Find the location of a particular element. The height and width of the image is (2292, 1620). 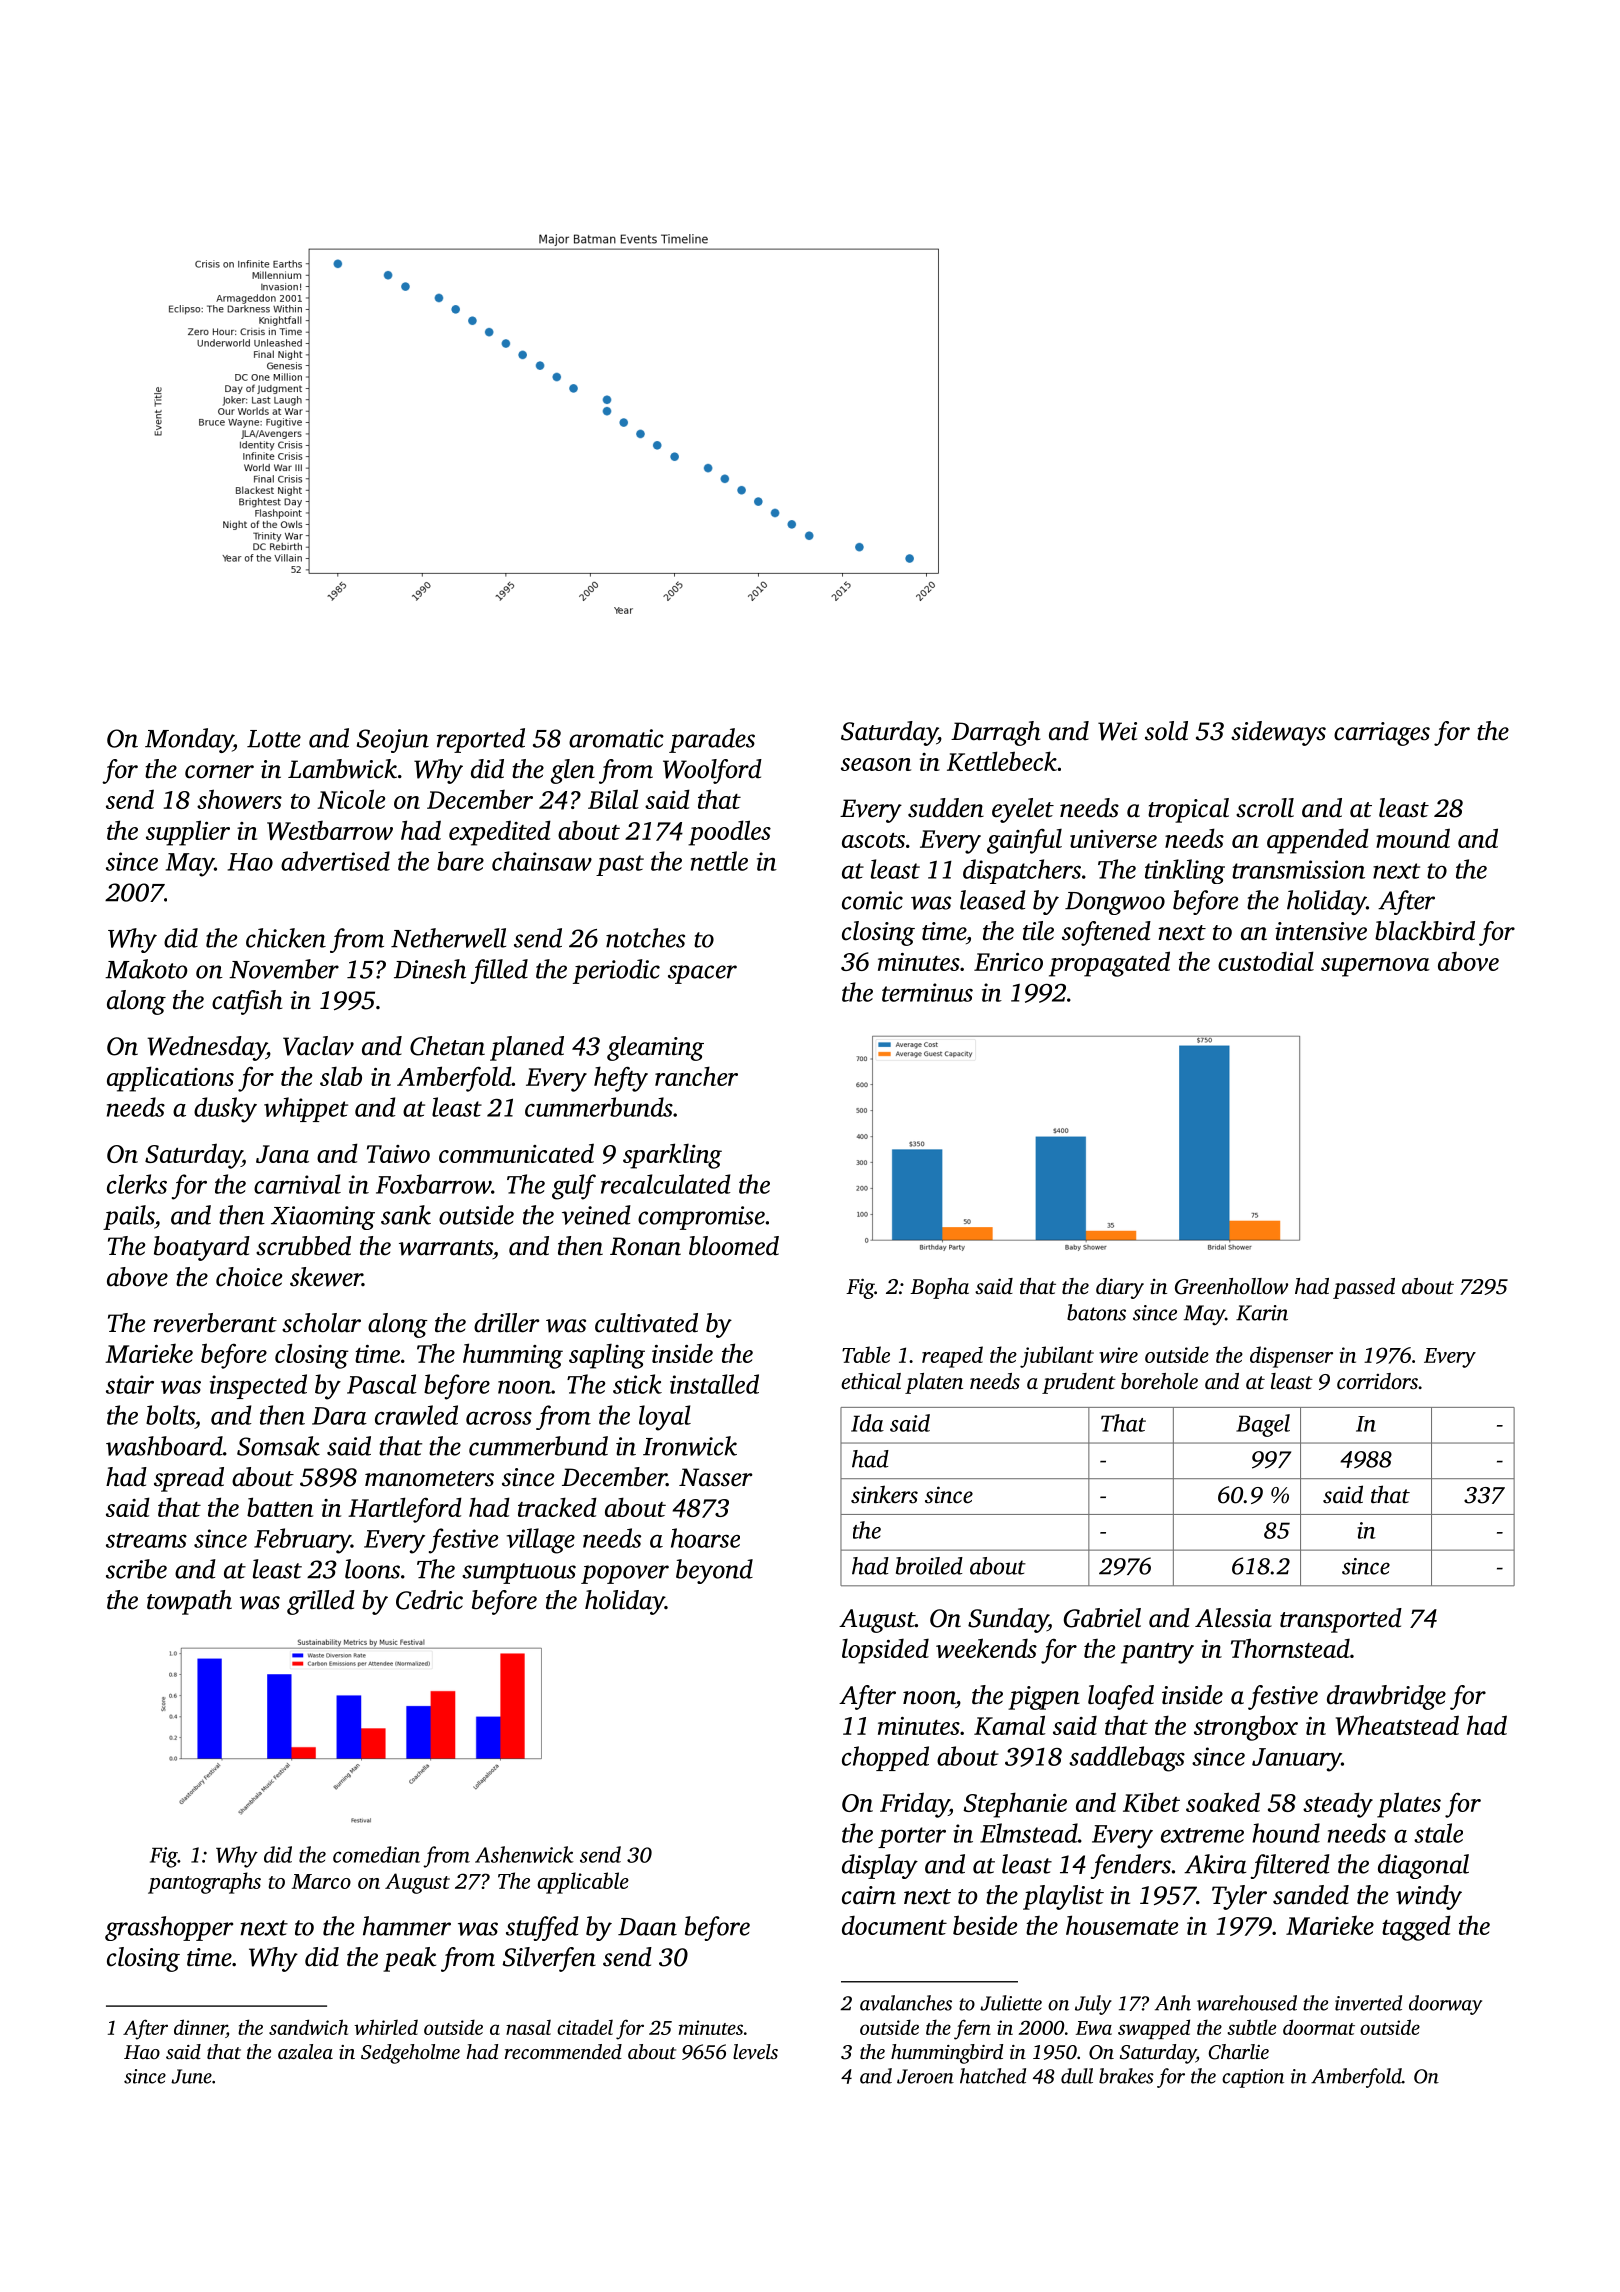

whippet is located at coordinates (306, 1109).
